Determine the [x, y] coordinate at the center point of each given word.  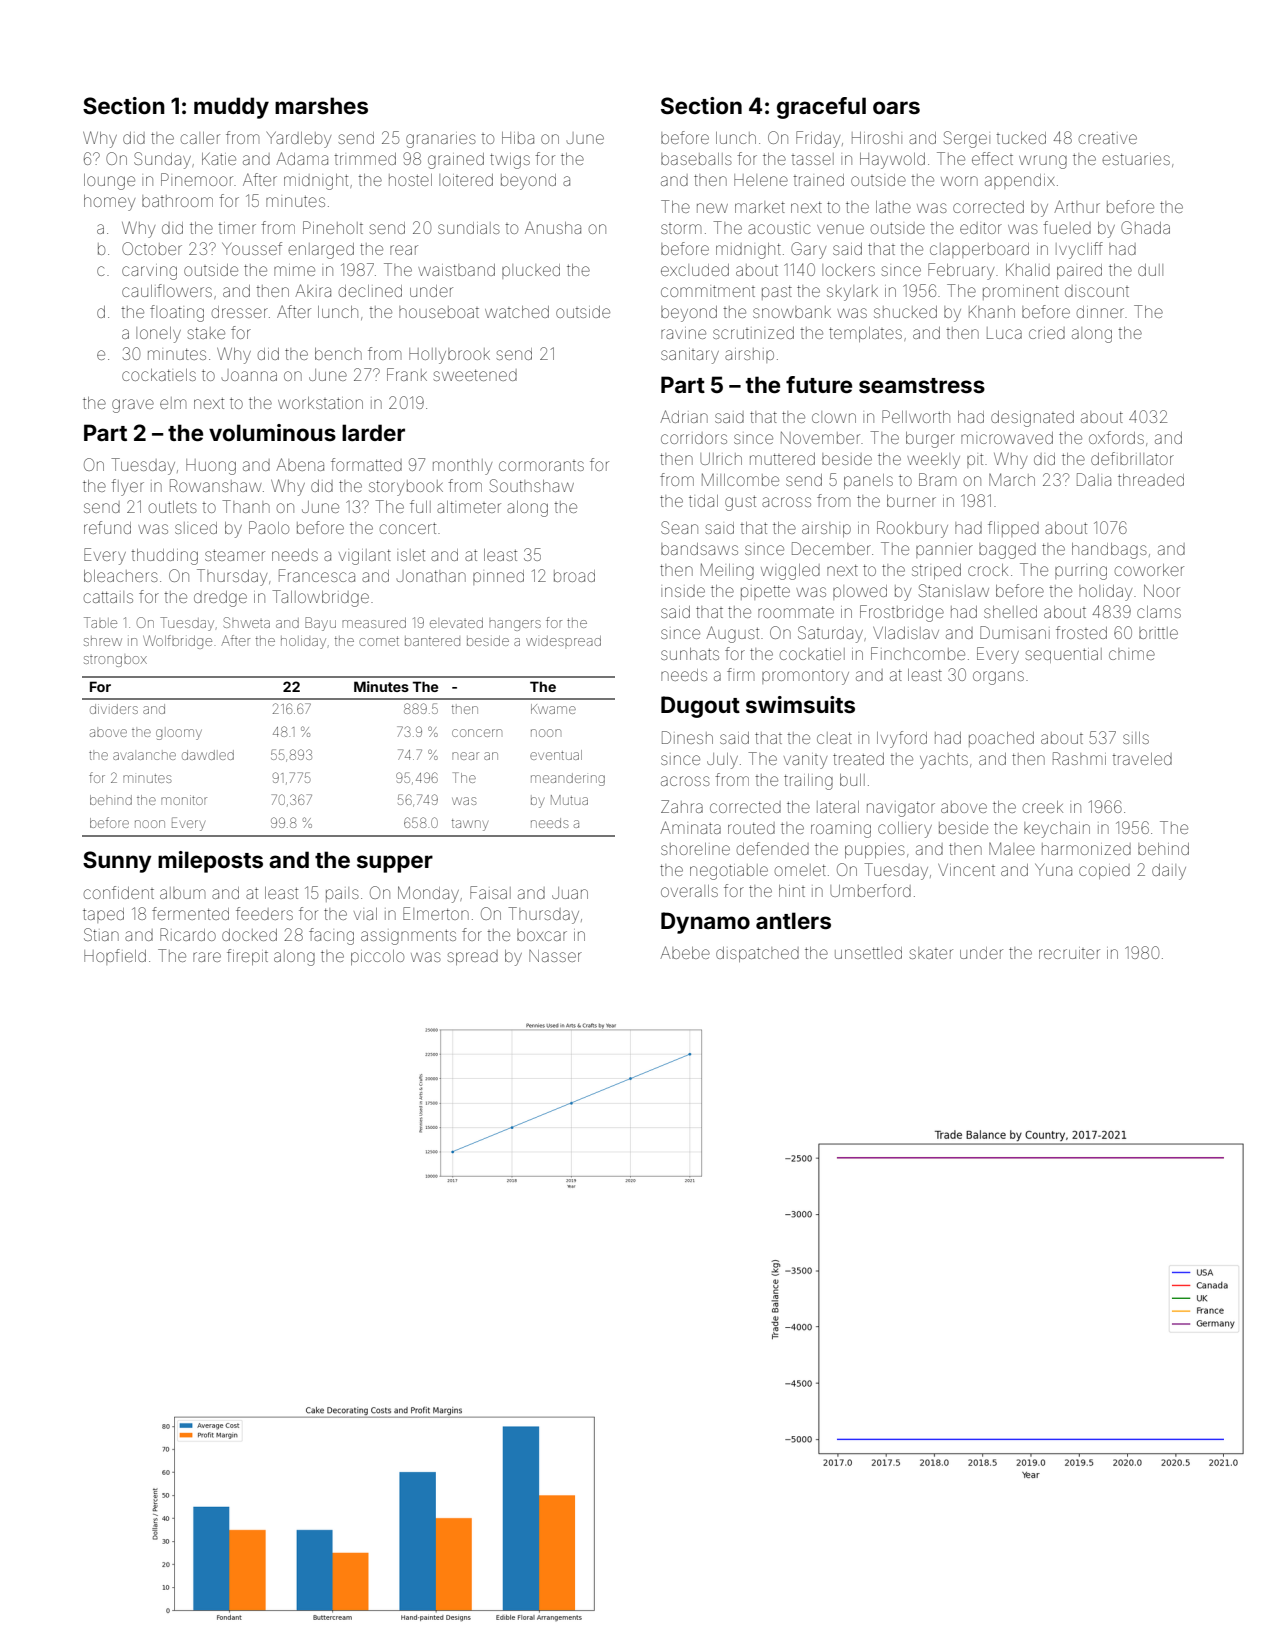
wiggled [790, 572]
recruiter [1069, 953]
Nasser [555, 956]
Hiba [518, 138]
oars [896, 107]
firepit [247, 957]
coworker [1149, 570]
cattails [108, 597]
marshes [321, 105]
